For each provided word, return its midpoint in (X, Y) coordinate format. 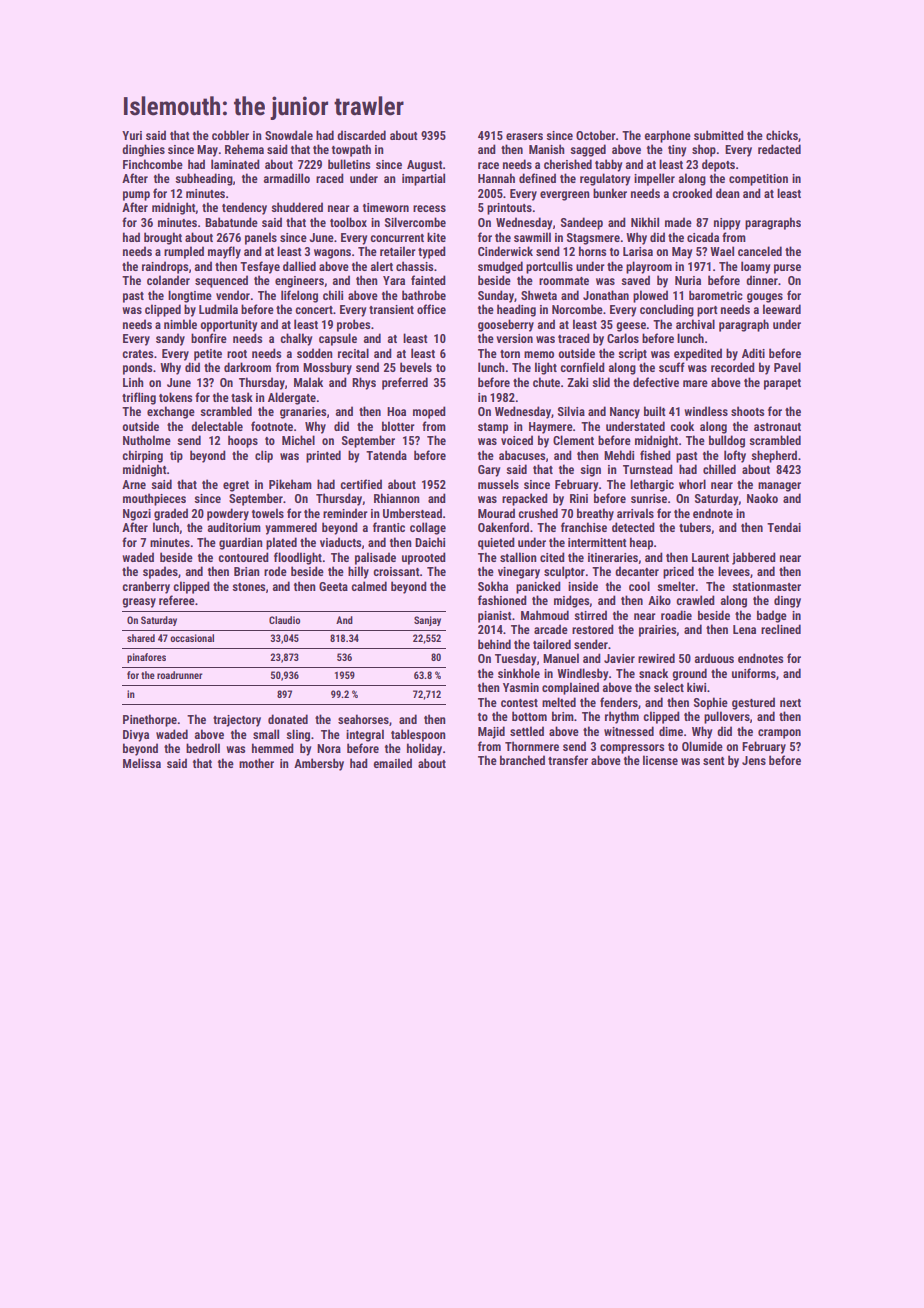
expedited (698, 354)
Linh (133, 382)
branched (522, 760)
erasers (524, 136)
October (596, 135)
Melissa (142, 763)
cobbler (230, 135)
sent (714, 761)
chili (333, 295)
